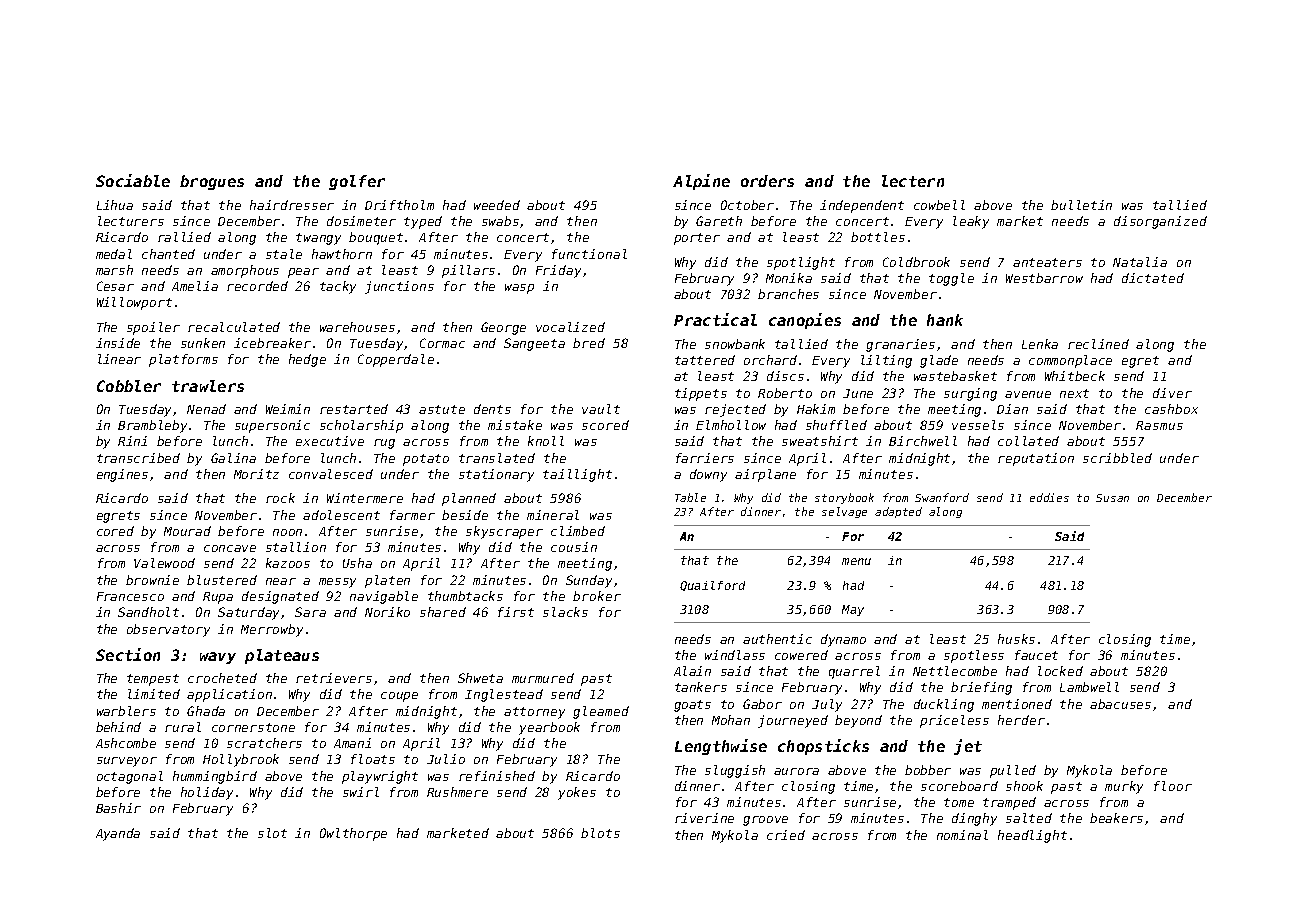  What do you see at coordinates (558, 271) in the image?
I see `Friday` at bounding box center [558, 271].
